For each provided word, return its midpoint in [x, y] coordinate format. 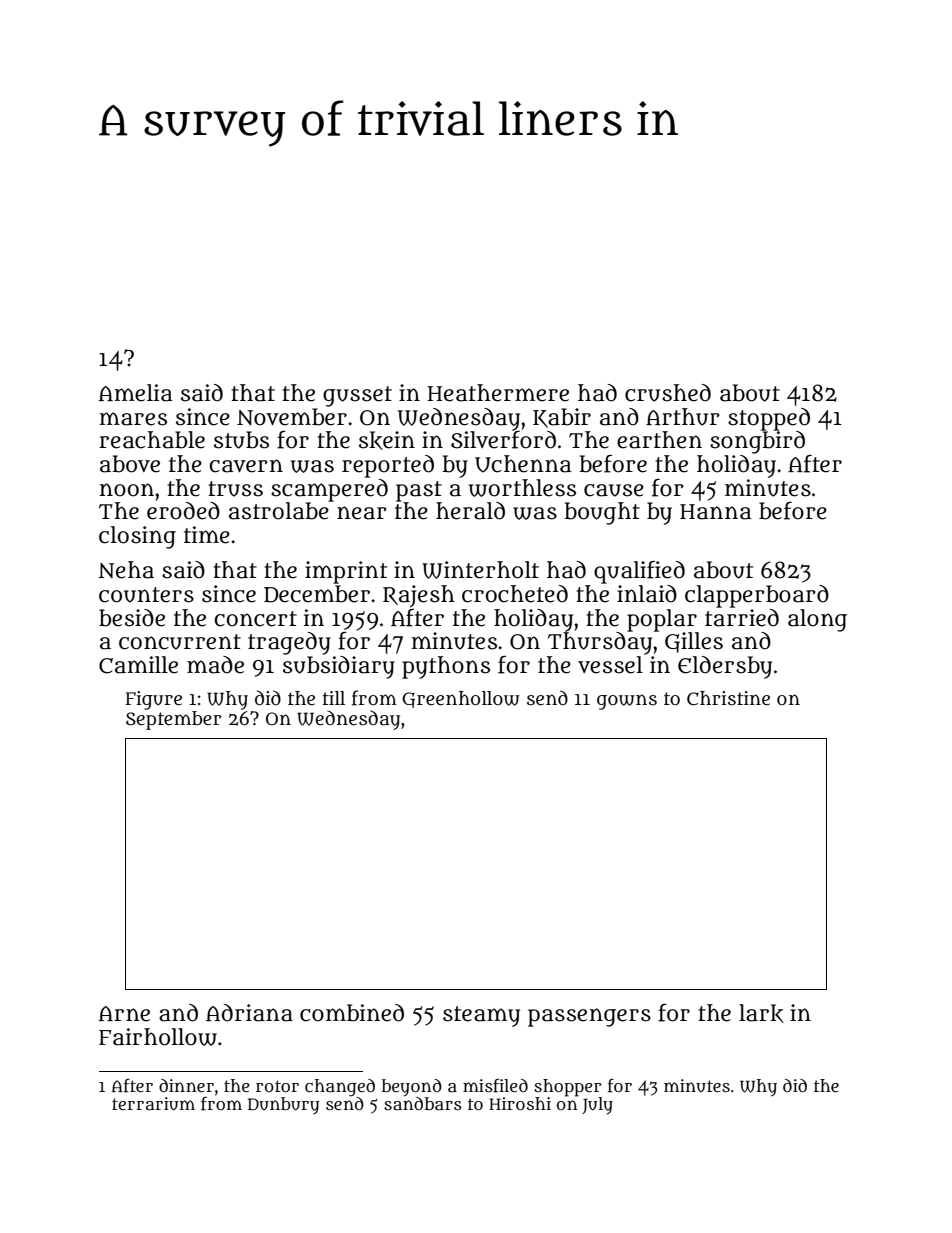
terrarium [153, 1104]
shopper [567, 1087]
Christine [728, 698]
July [597, 1106]
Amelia [136, 393]
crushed [668, 393]
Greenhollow [461, 699]
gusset [357, 396]
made [215, 665]
